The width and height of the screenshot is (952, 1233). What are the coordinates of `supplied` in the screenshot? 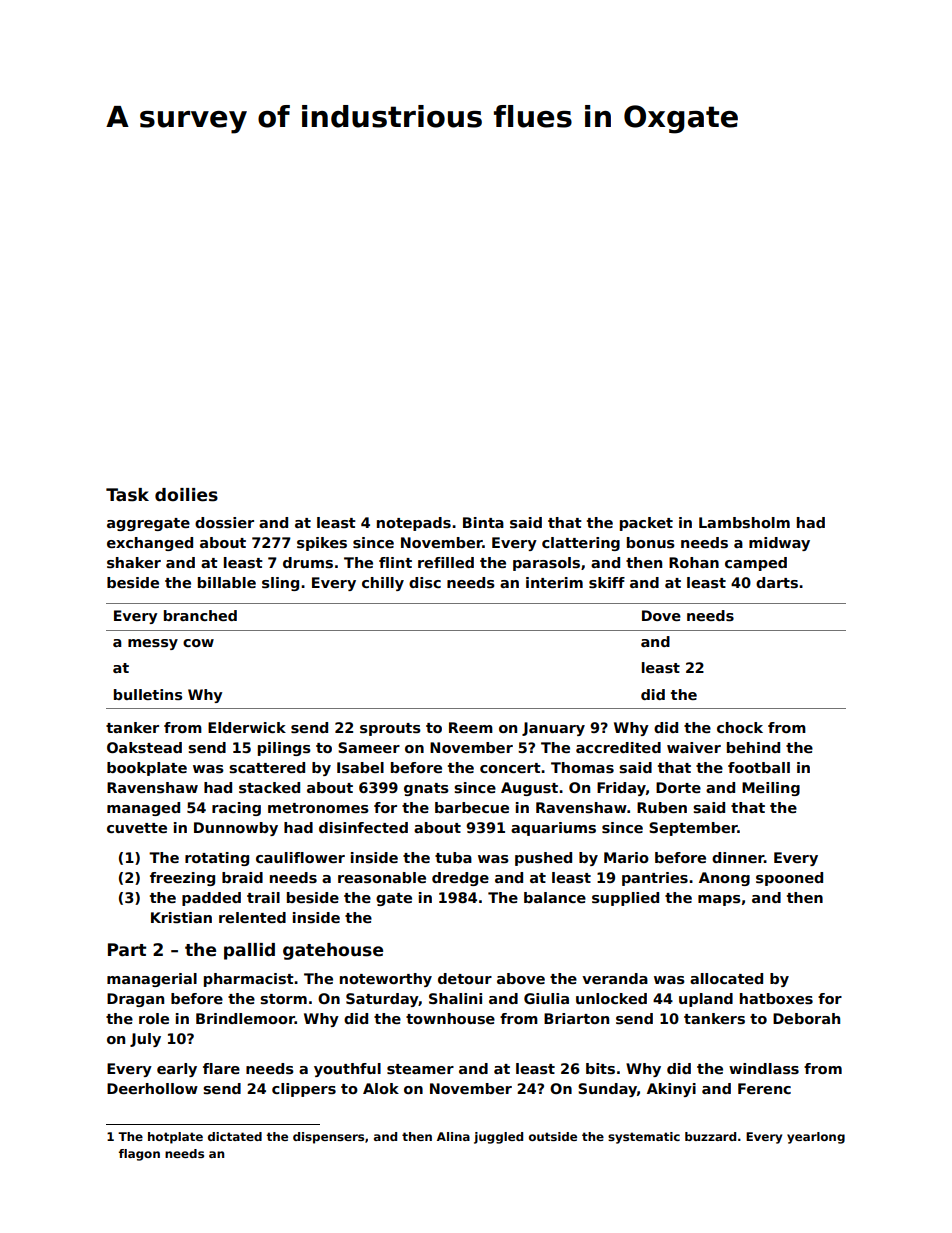 It's located at (625, 899).
